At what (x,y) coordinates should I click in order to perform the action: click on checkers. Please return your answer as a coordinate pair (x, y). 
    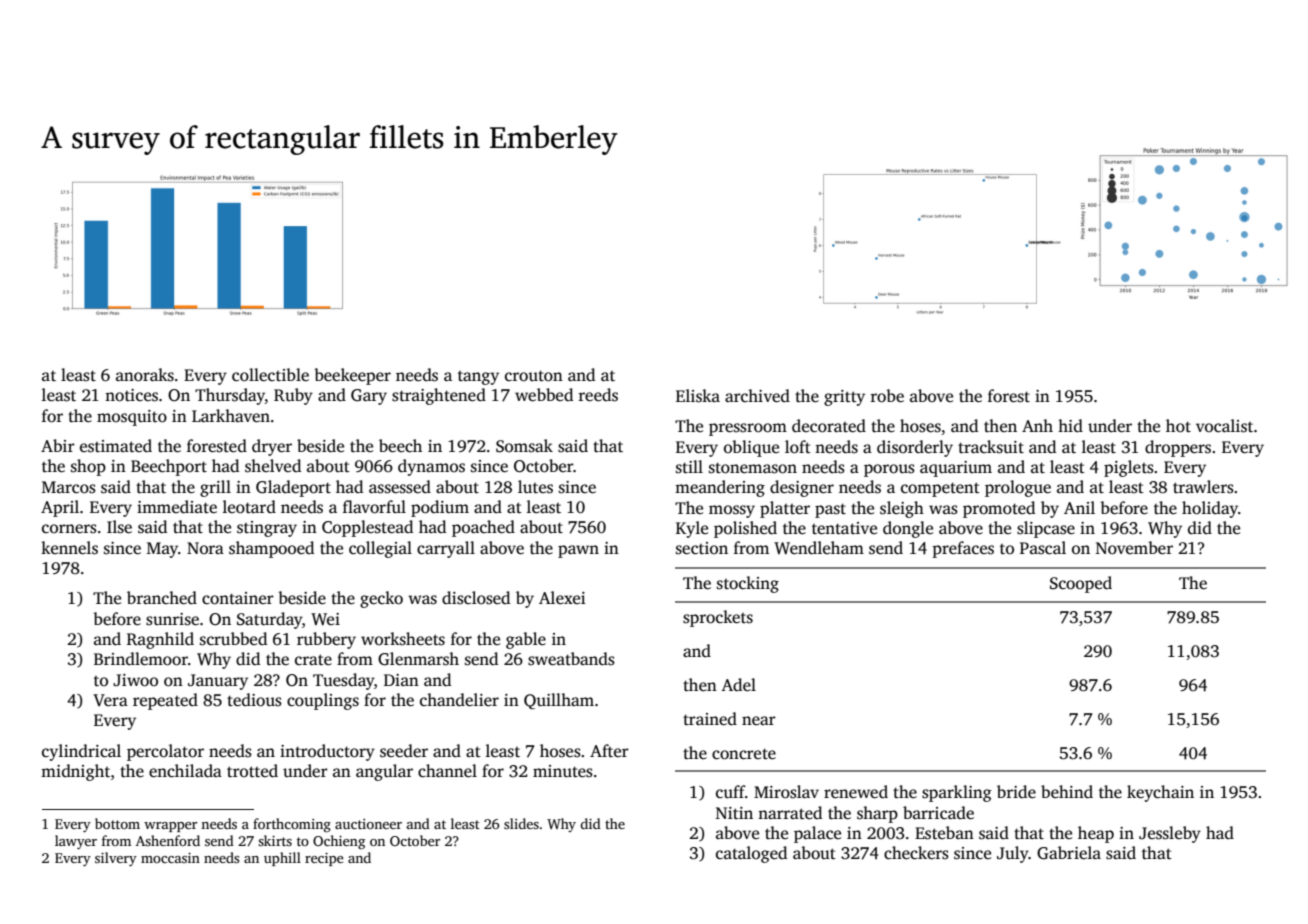
    Looking at the image, I should click on (916, 853).
